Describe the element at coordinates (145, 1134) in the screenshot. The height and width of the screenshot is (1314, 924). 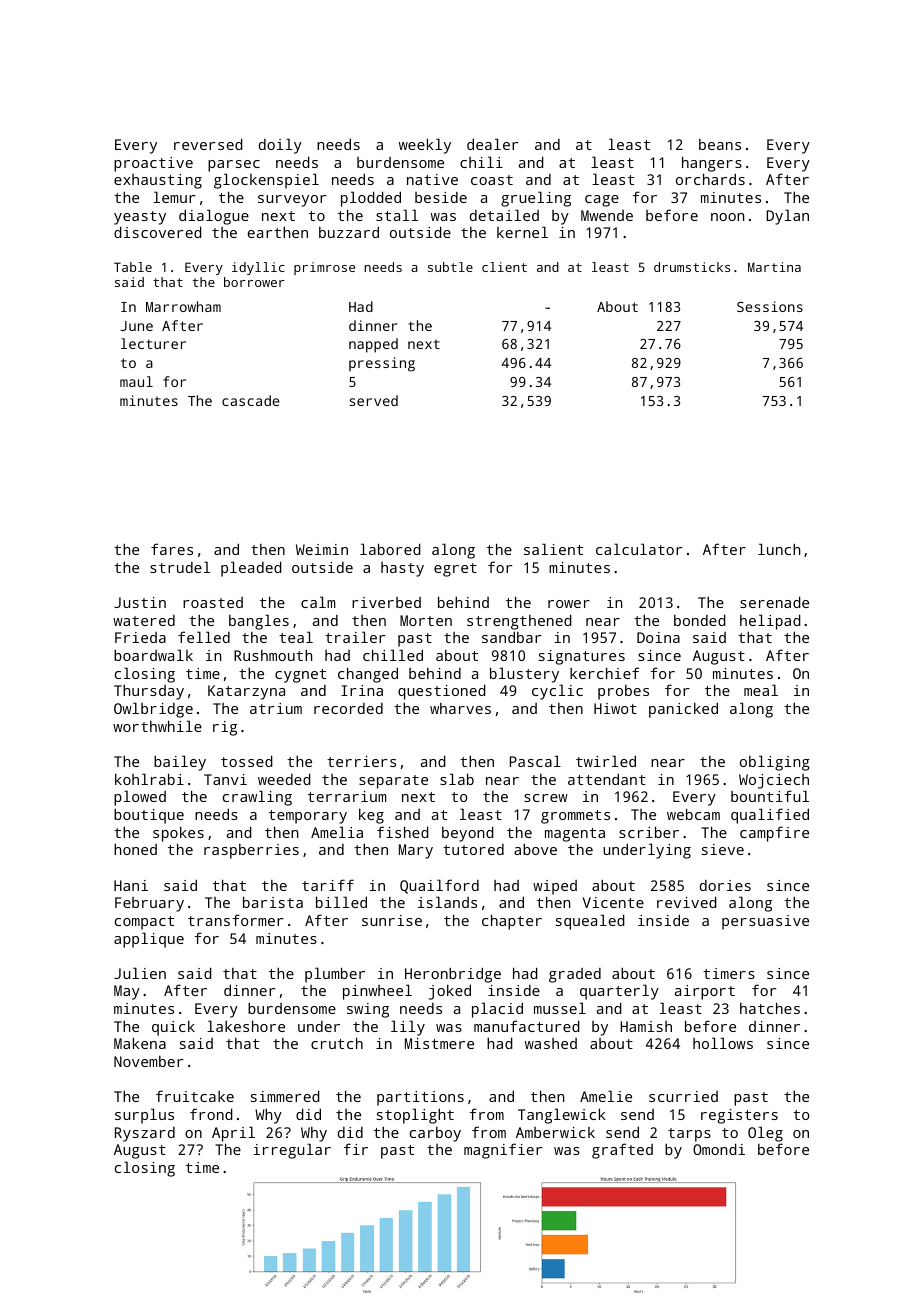
I see `Ryszard` at that location.
